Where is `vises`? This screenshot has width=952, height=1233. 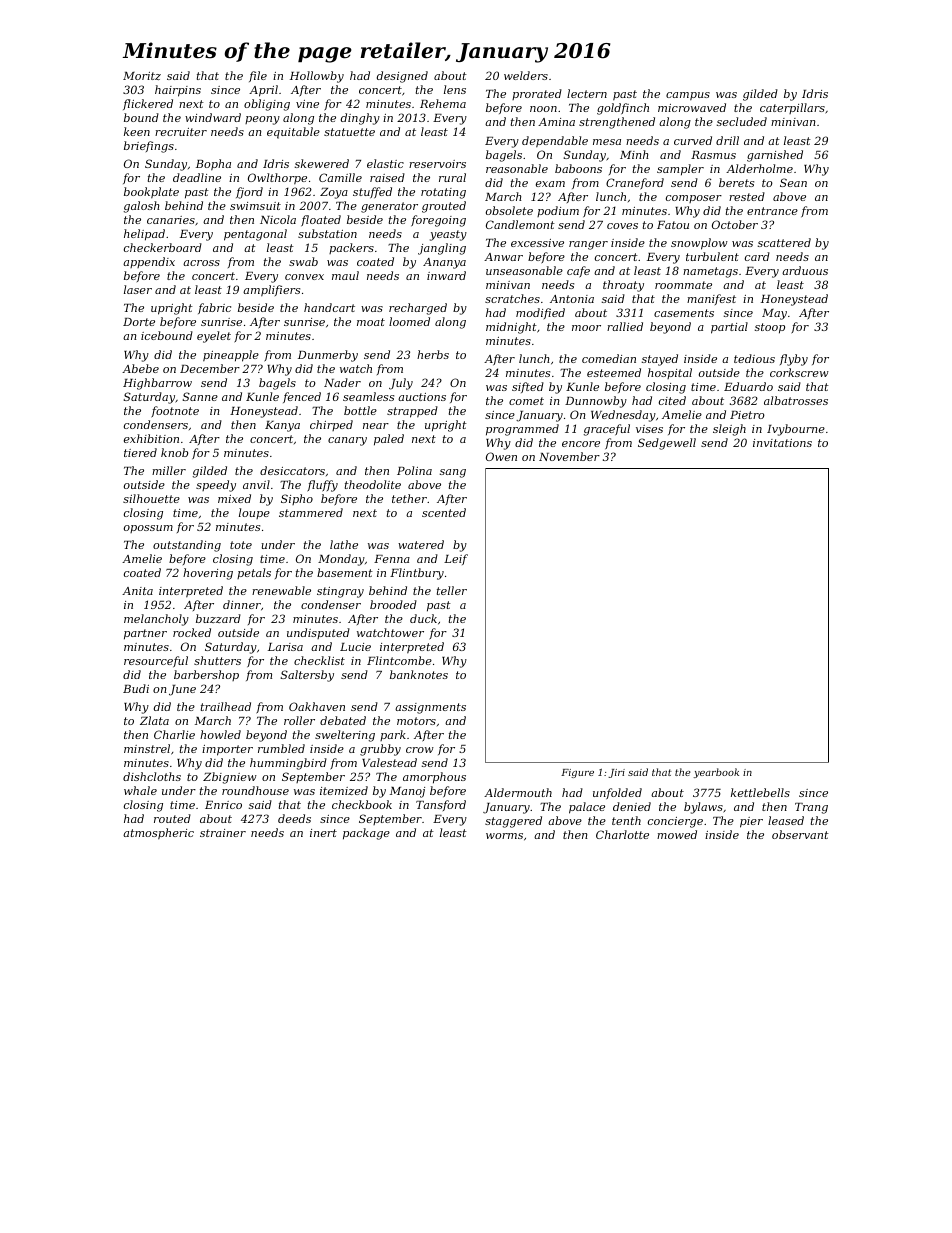
vises is located at coordinates (649, 429).
